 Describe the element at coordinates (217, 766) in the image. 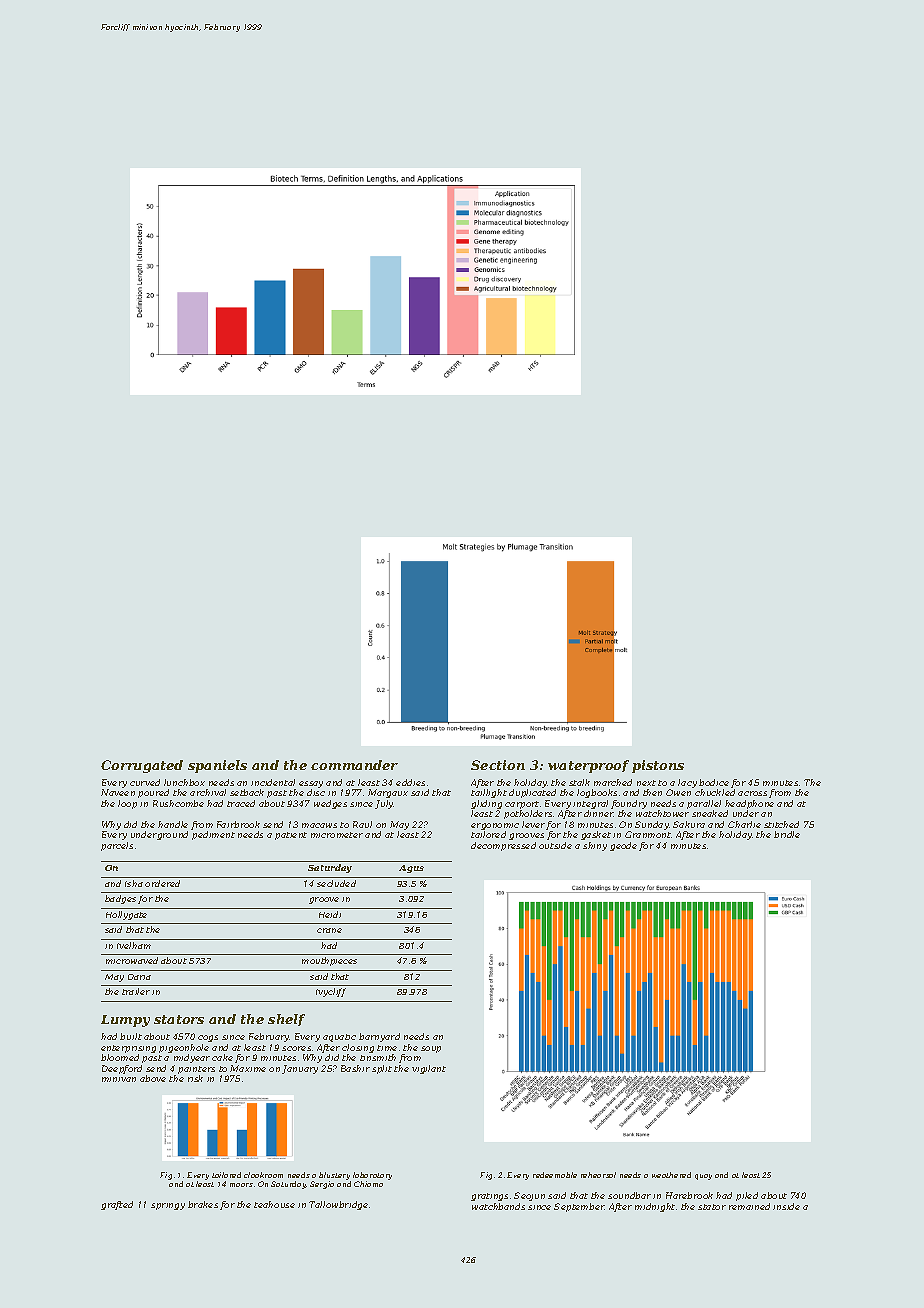

I see `spaniels` at that location.
